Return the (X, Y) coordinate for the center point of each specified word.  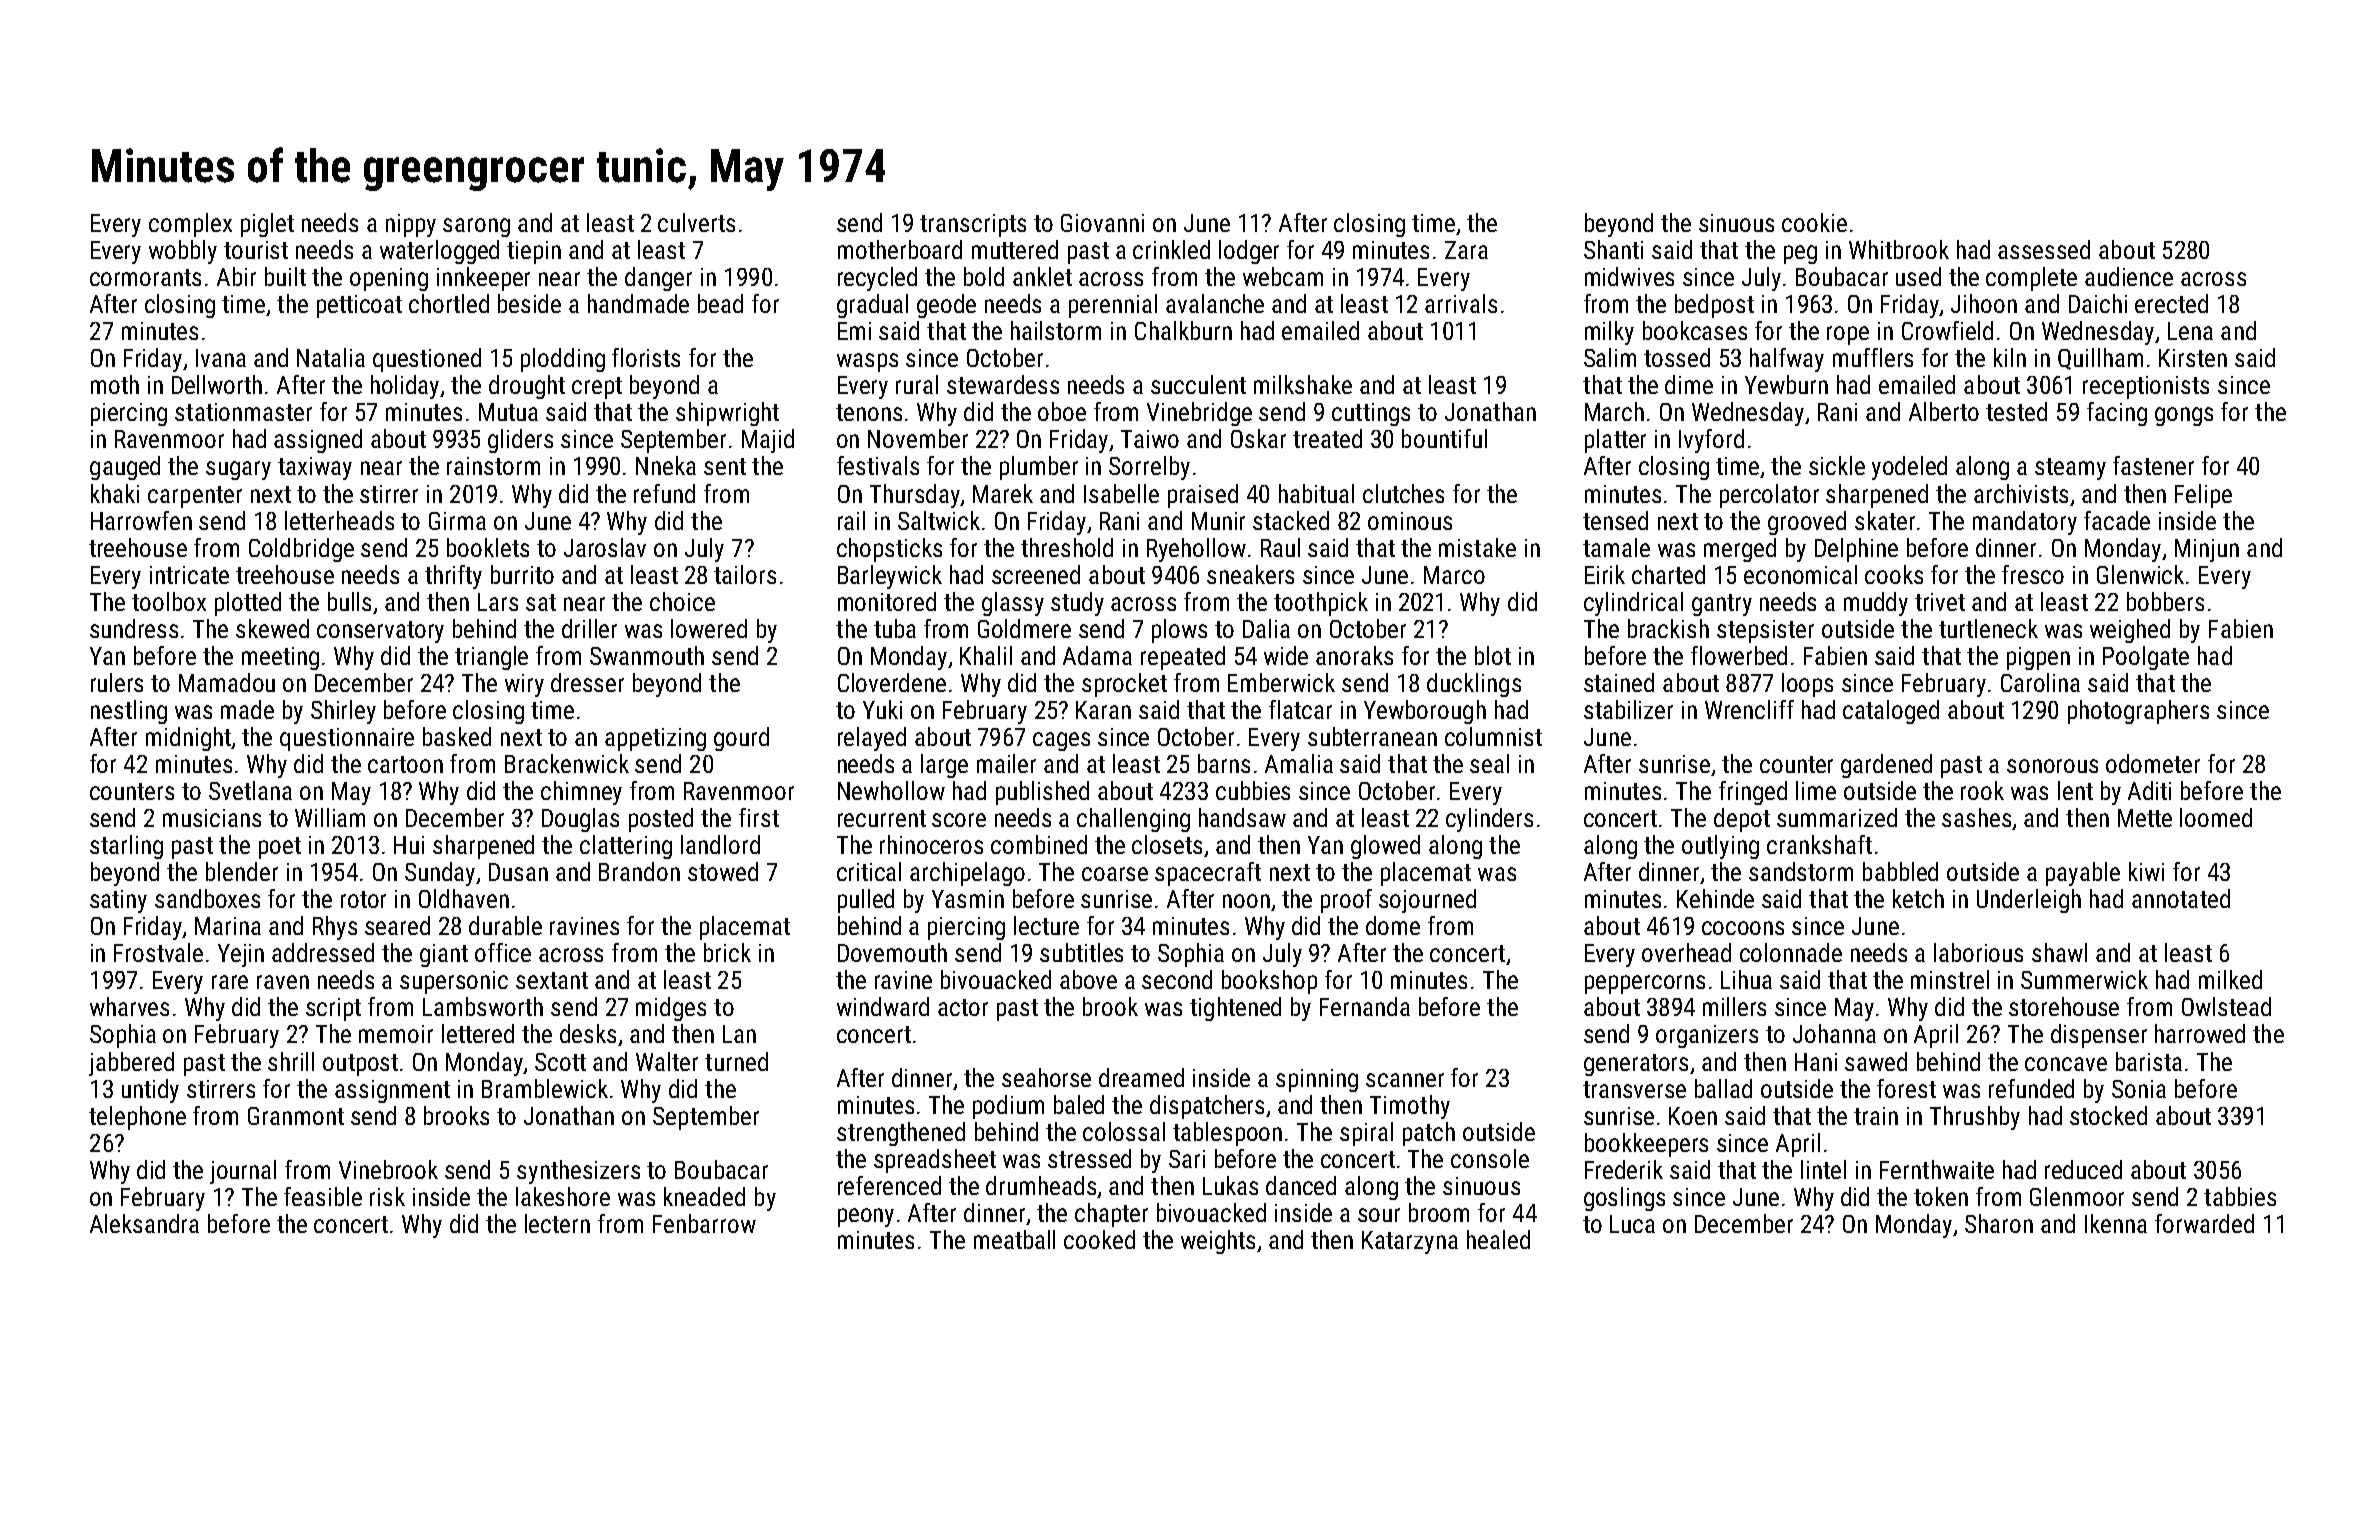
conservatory (380, 632)
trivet (1940, 602)
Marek (1003, 493)
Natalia (331, 357)
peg (1800, 254)
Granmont (296, 1116)
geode (946, 306)
